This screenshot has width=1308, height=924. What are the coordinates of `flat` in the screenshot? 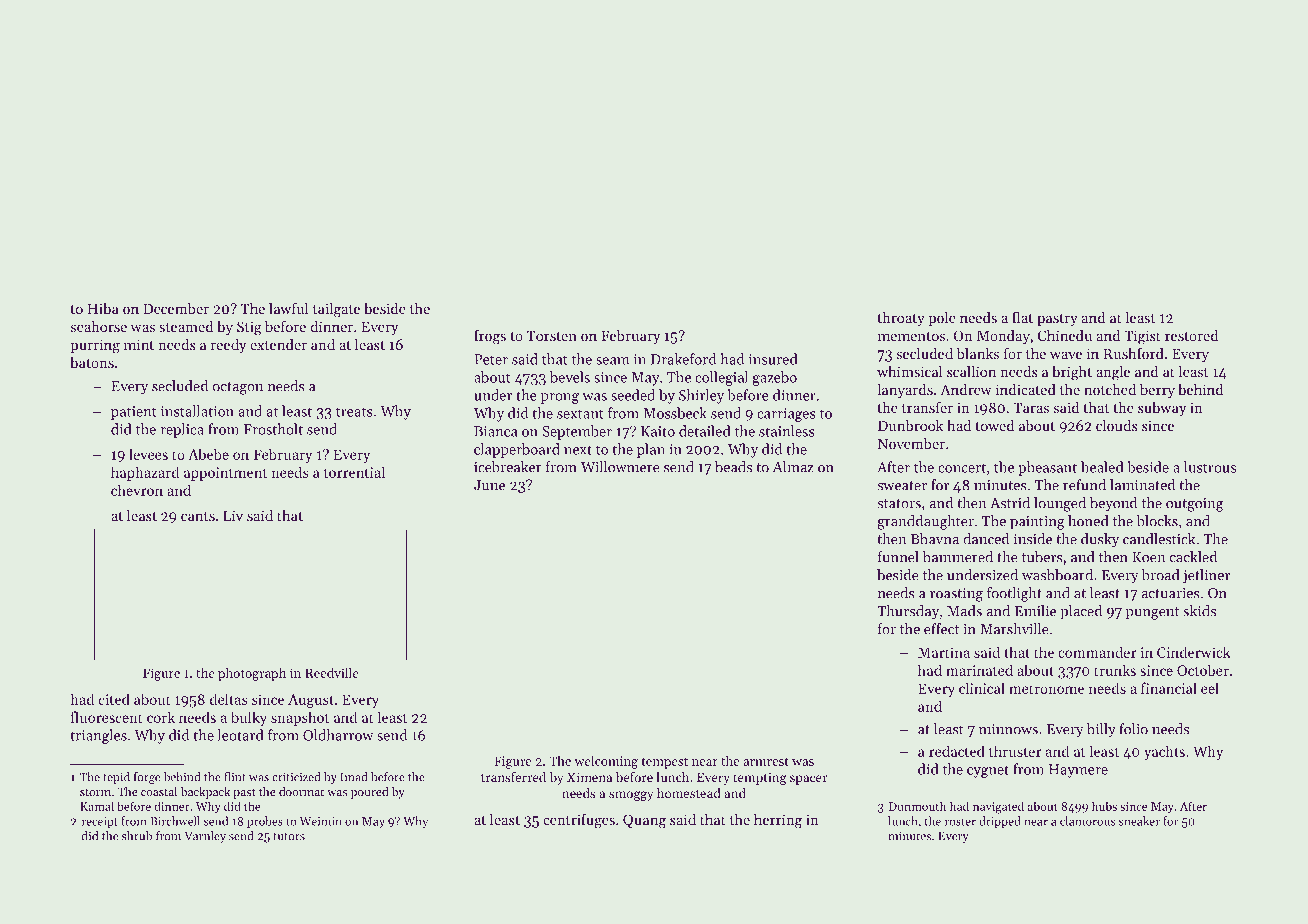 It's located at (1022, 317).
